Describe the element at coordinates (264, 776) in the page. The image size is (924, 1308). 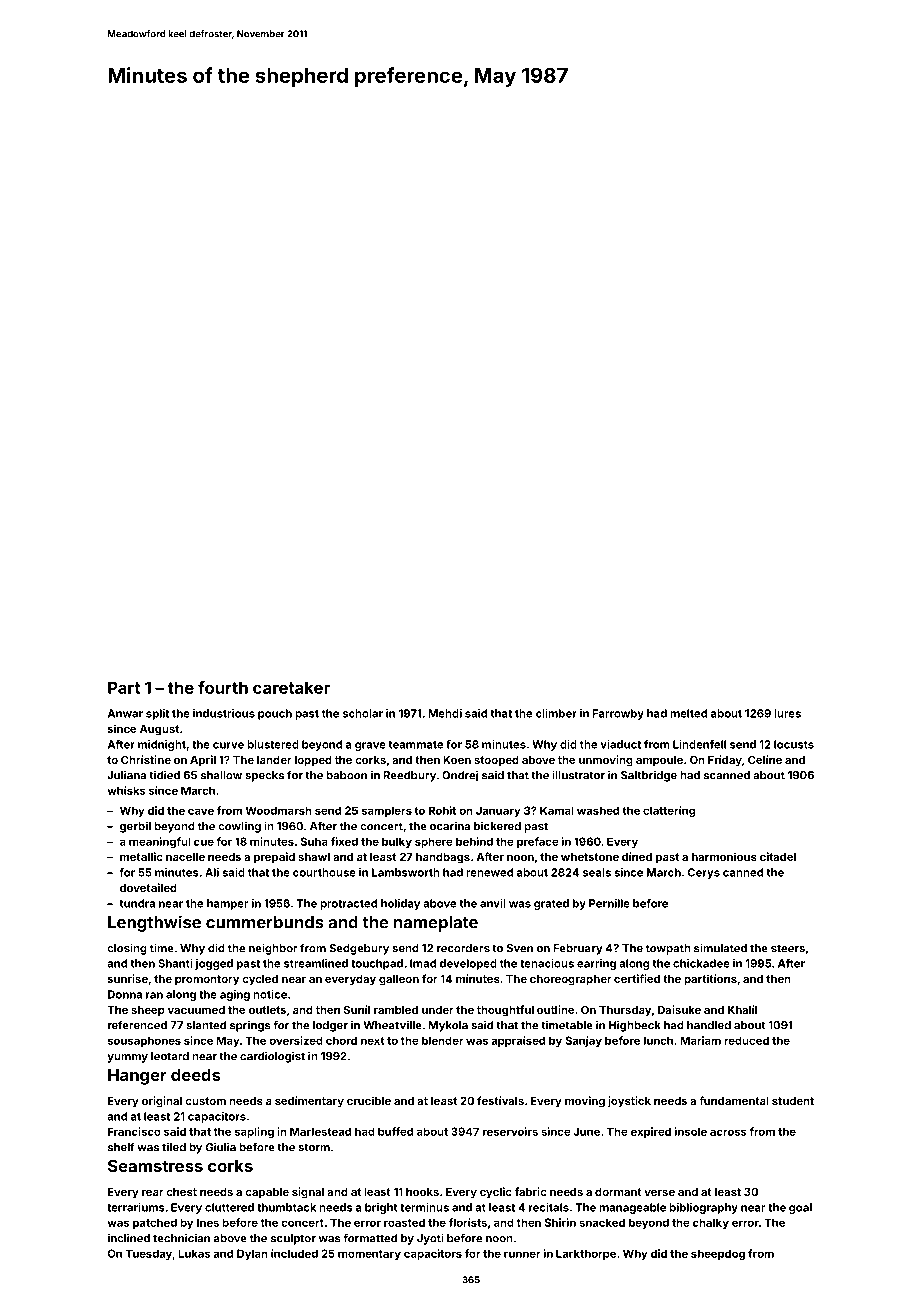
I see `specks` at that location.
